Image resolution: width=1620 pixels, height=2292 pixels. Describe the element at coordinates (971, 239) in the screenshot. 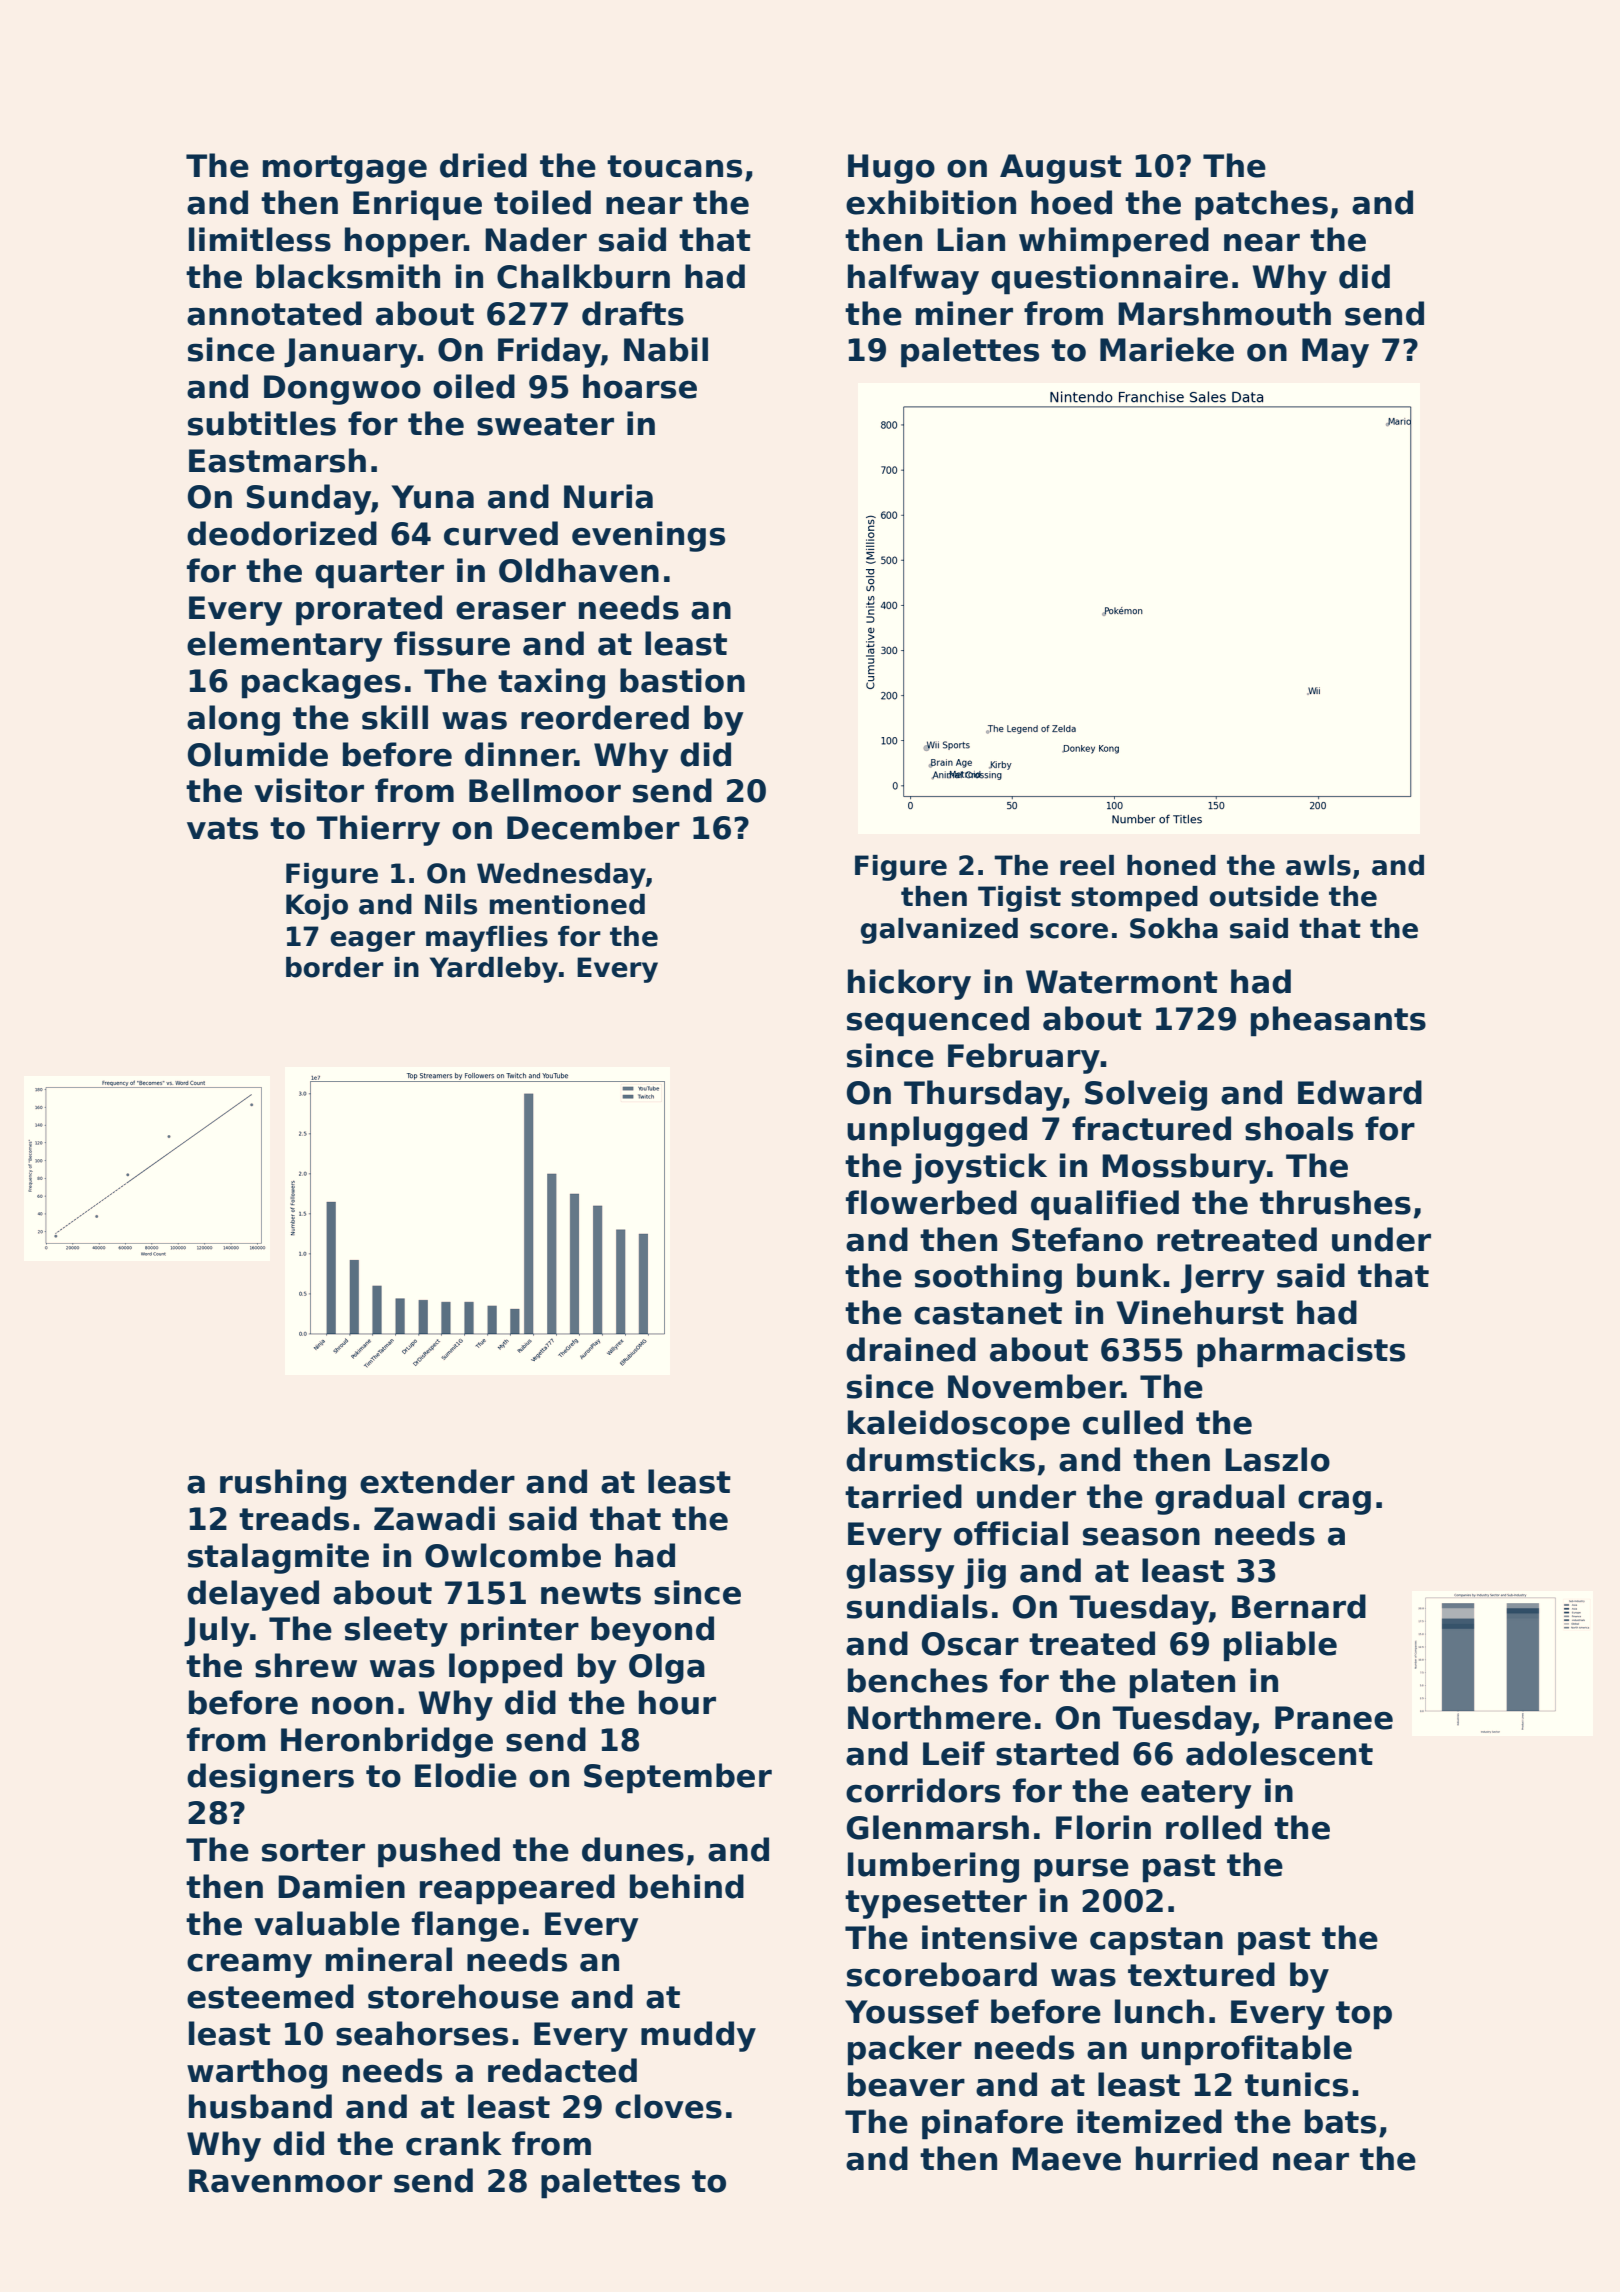

I see `Lian` at that location.
